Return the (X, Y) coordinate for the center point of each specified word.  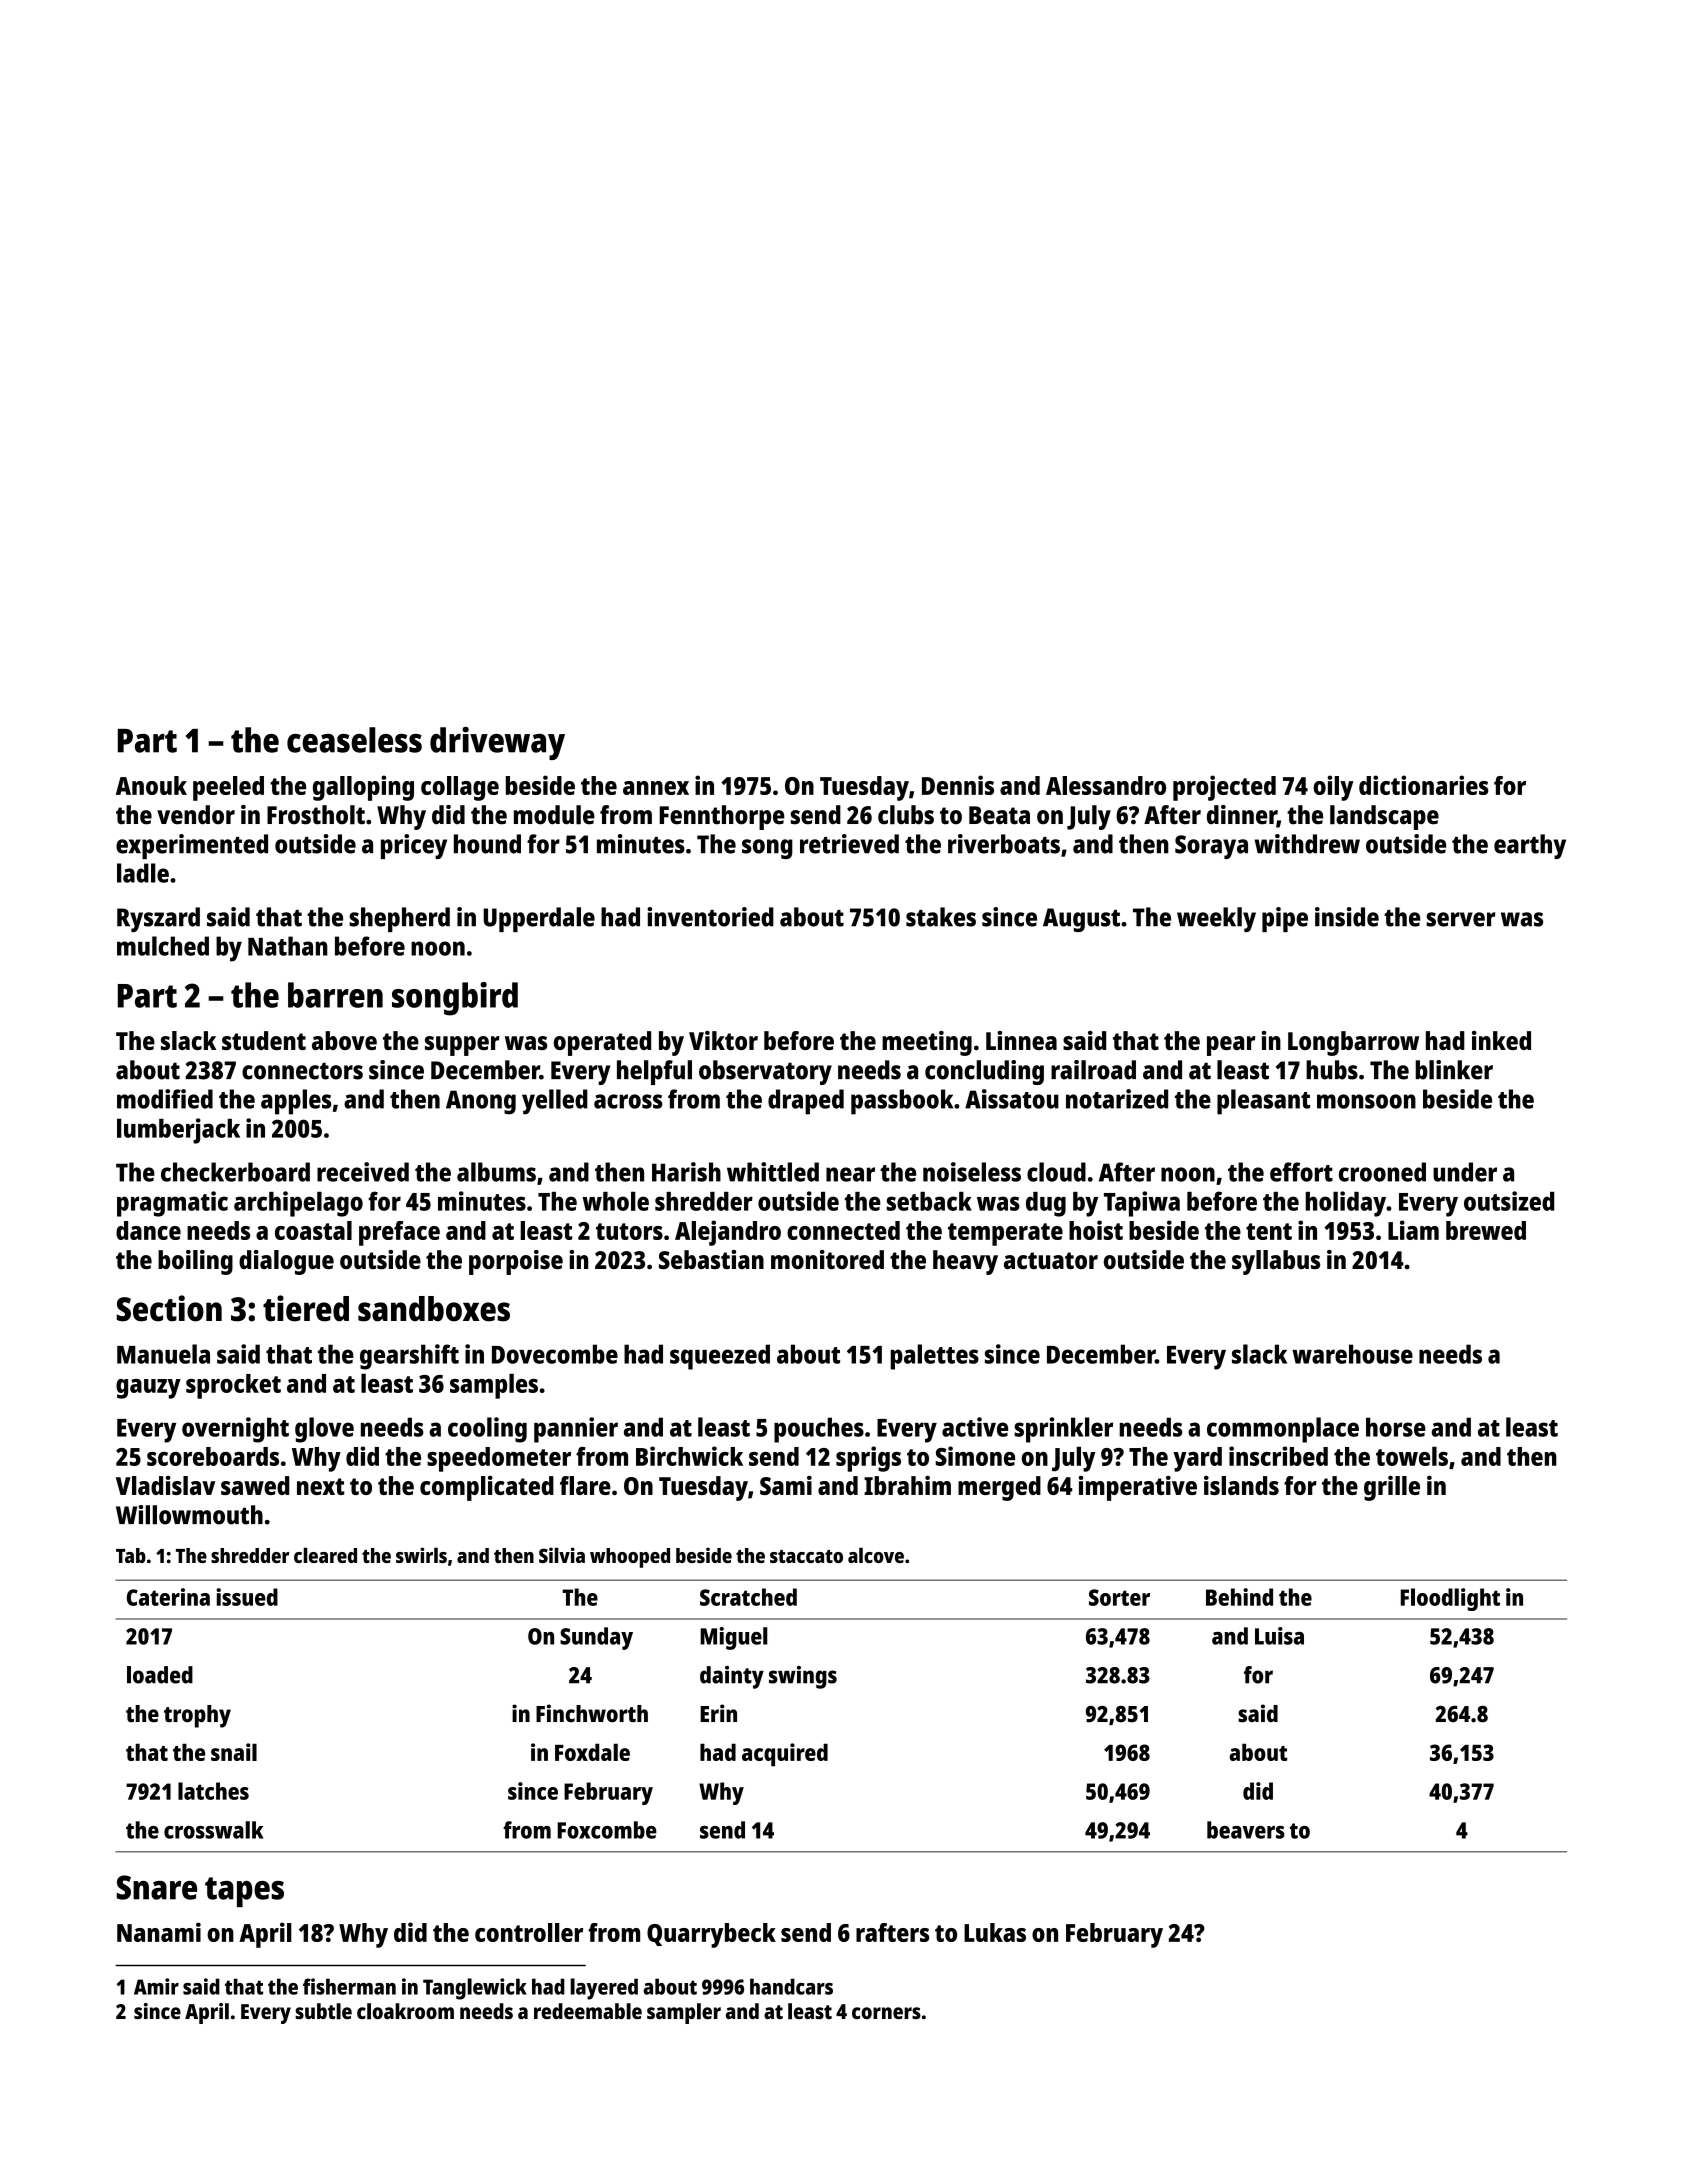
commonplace (1283, 1430)
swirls (421, 1555)
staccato (806, 1556)
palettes (935, 1357)
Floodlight (1450, 1599)
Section (169, 1308)
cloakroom (405, 2011)
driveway (497, 743)
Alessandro (1106, 785)
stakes (941, 917)
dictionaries (1424, 785)
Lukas (995, 1932)
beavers (1246, 1830)
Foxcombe (607, 1830)
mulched (163, 946)
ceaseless (354, 740)
